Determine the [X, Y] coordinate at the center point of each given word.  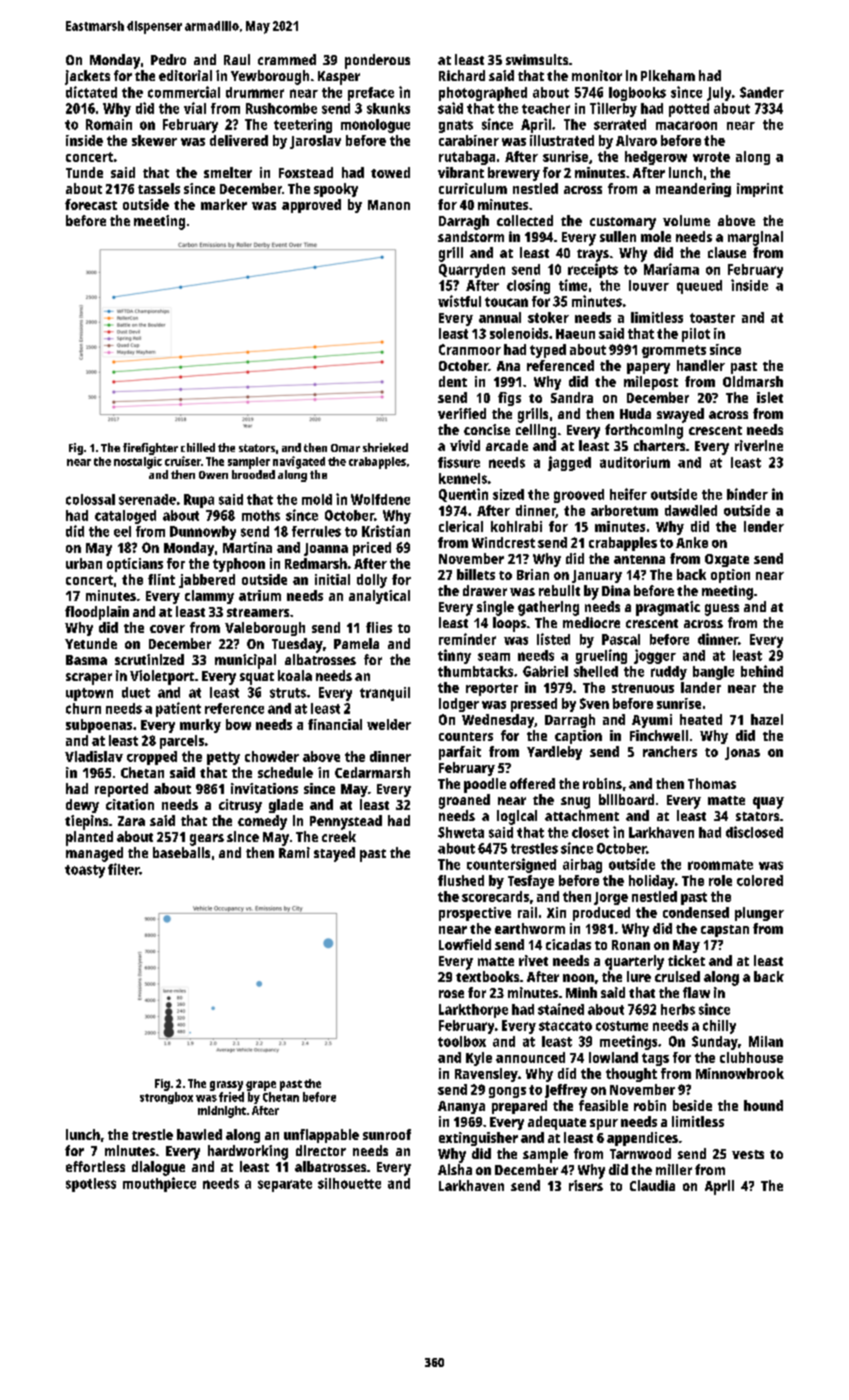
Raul [237, 59]
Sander [762, 92]
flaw [696, 992]
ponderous [377, 61]
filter [123, 869]
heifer [628, 494]
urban [84, 563]
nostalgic [138, 463]
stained [561, 1009]
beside [692, 1105]
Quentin [463, 495]
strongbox [166, 1098]
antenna [639, 559]
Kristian [386, 531]
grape [261, 1086]
